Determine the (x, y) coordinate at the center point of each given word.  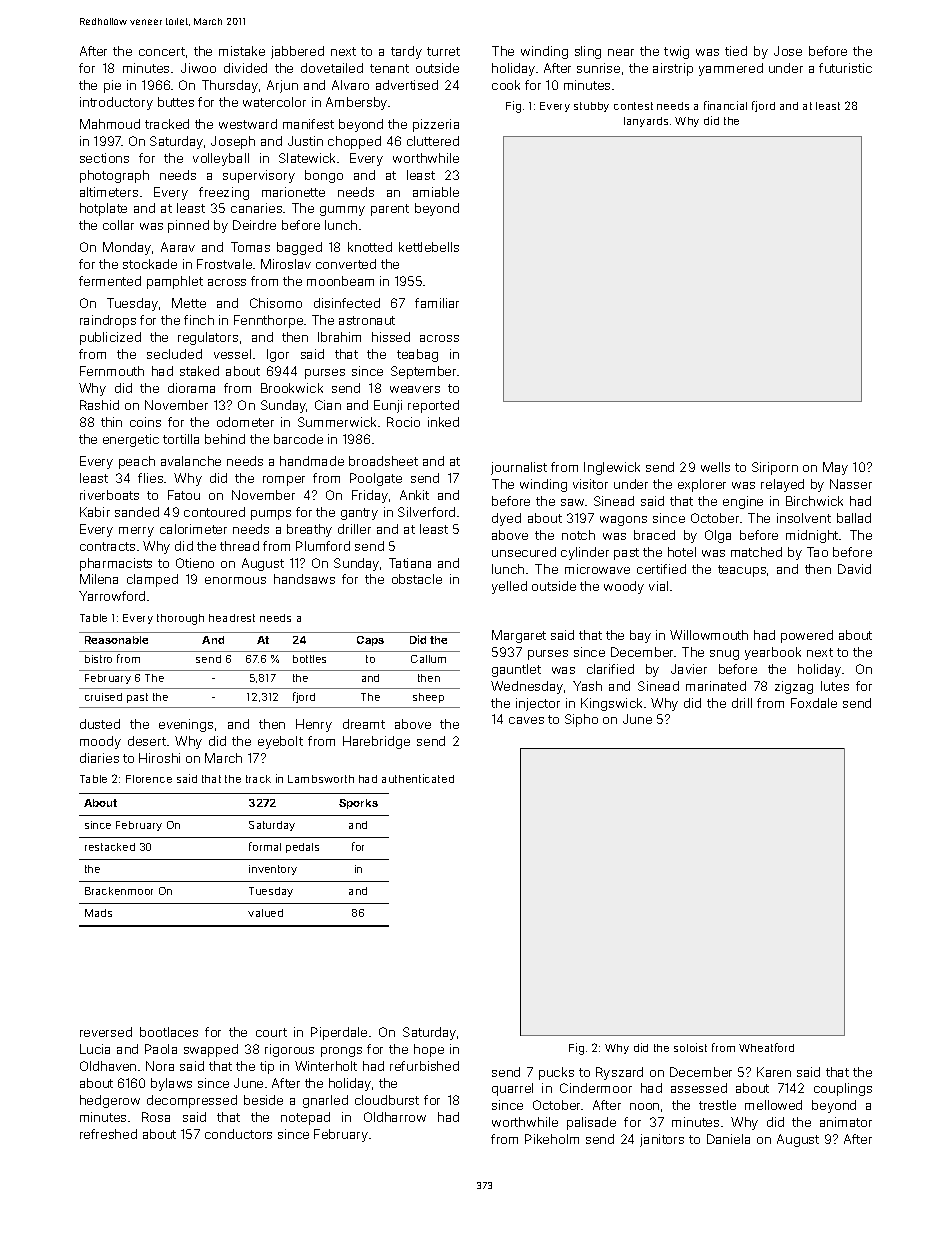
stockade (150, 264)
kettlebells (429, 247)
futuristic (845, 68)
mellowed (773, 1105)
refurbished (424, 1066)
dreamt (364, 724)
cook (506, 85)
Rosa (156, 1117)
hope (429, 1050)
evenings (186, 725)
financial (725, 105)
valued (265, 913)
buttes (176, 102)
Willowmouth (709, 635)
